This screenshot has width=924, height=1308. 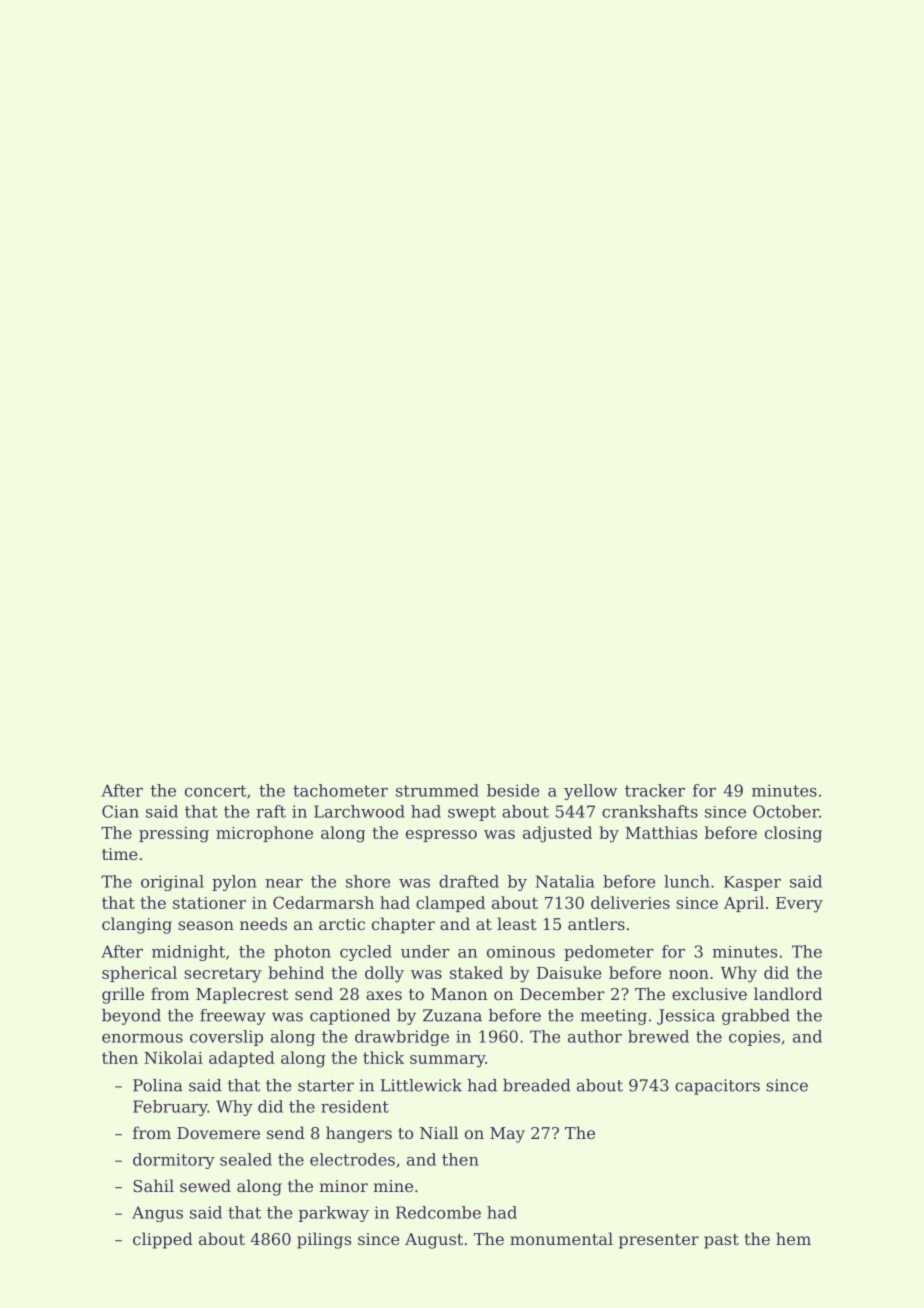 What do you see at coordinates (233, 1017) in the screenshot?
I see `freeway` at bounding box center [233, 1017].
